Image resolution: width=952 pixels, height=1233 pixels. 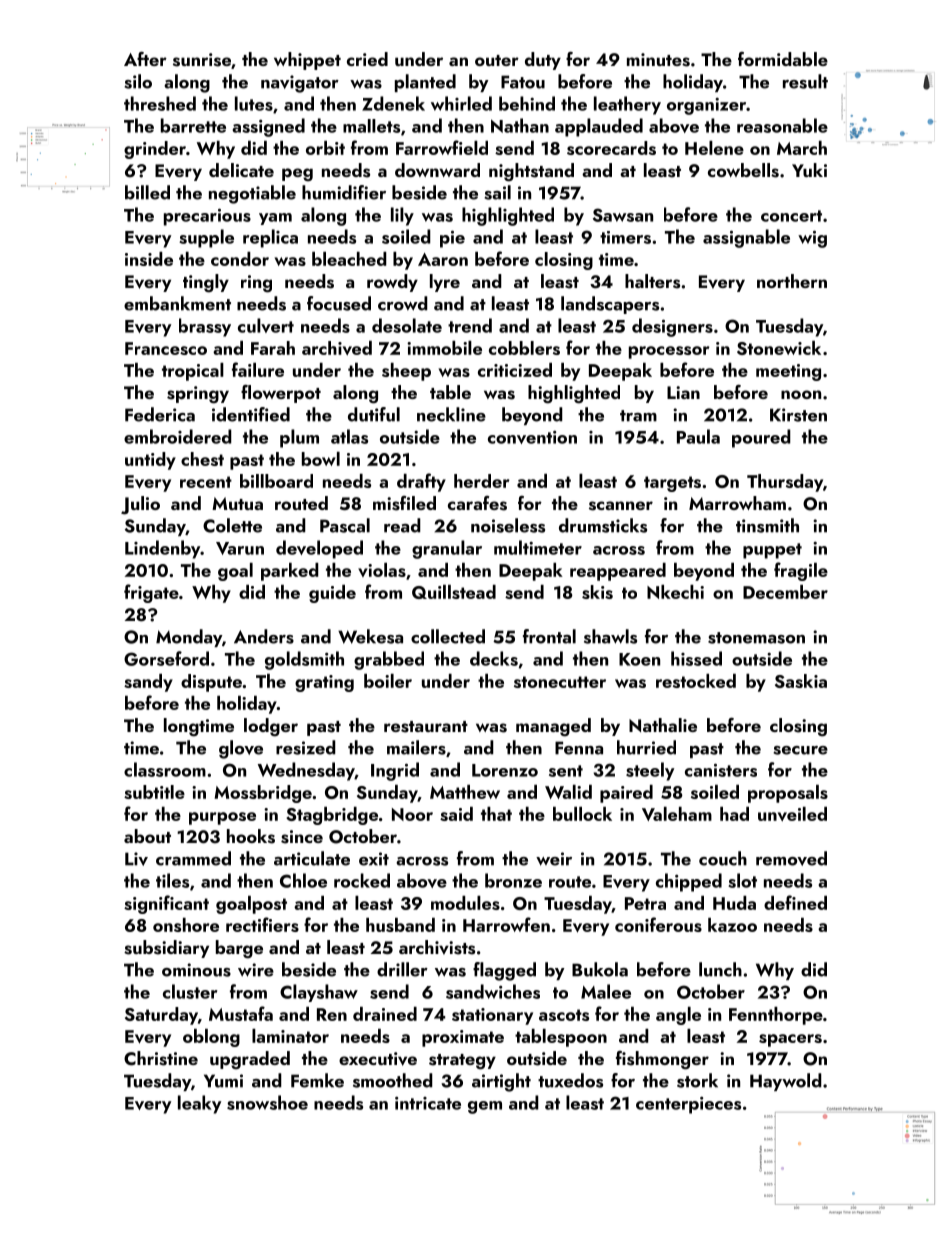 I want to click on minutes, so click(x=658, y=60).
